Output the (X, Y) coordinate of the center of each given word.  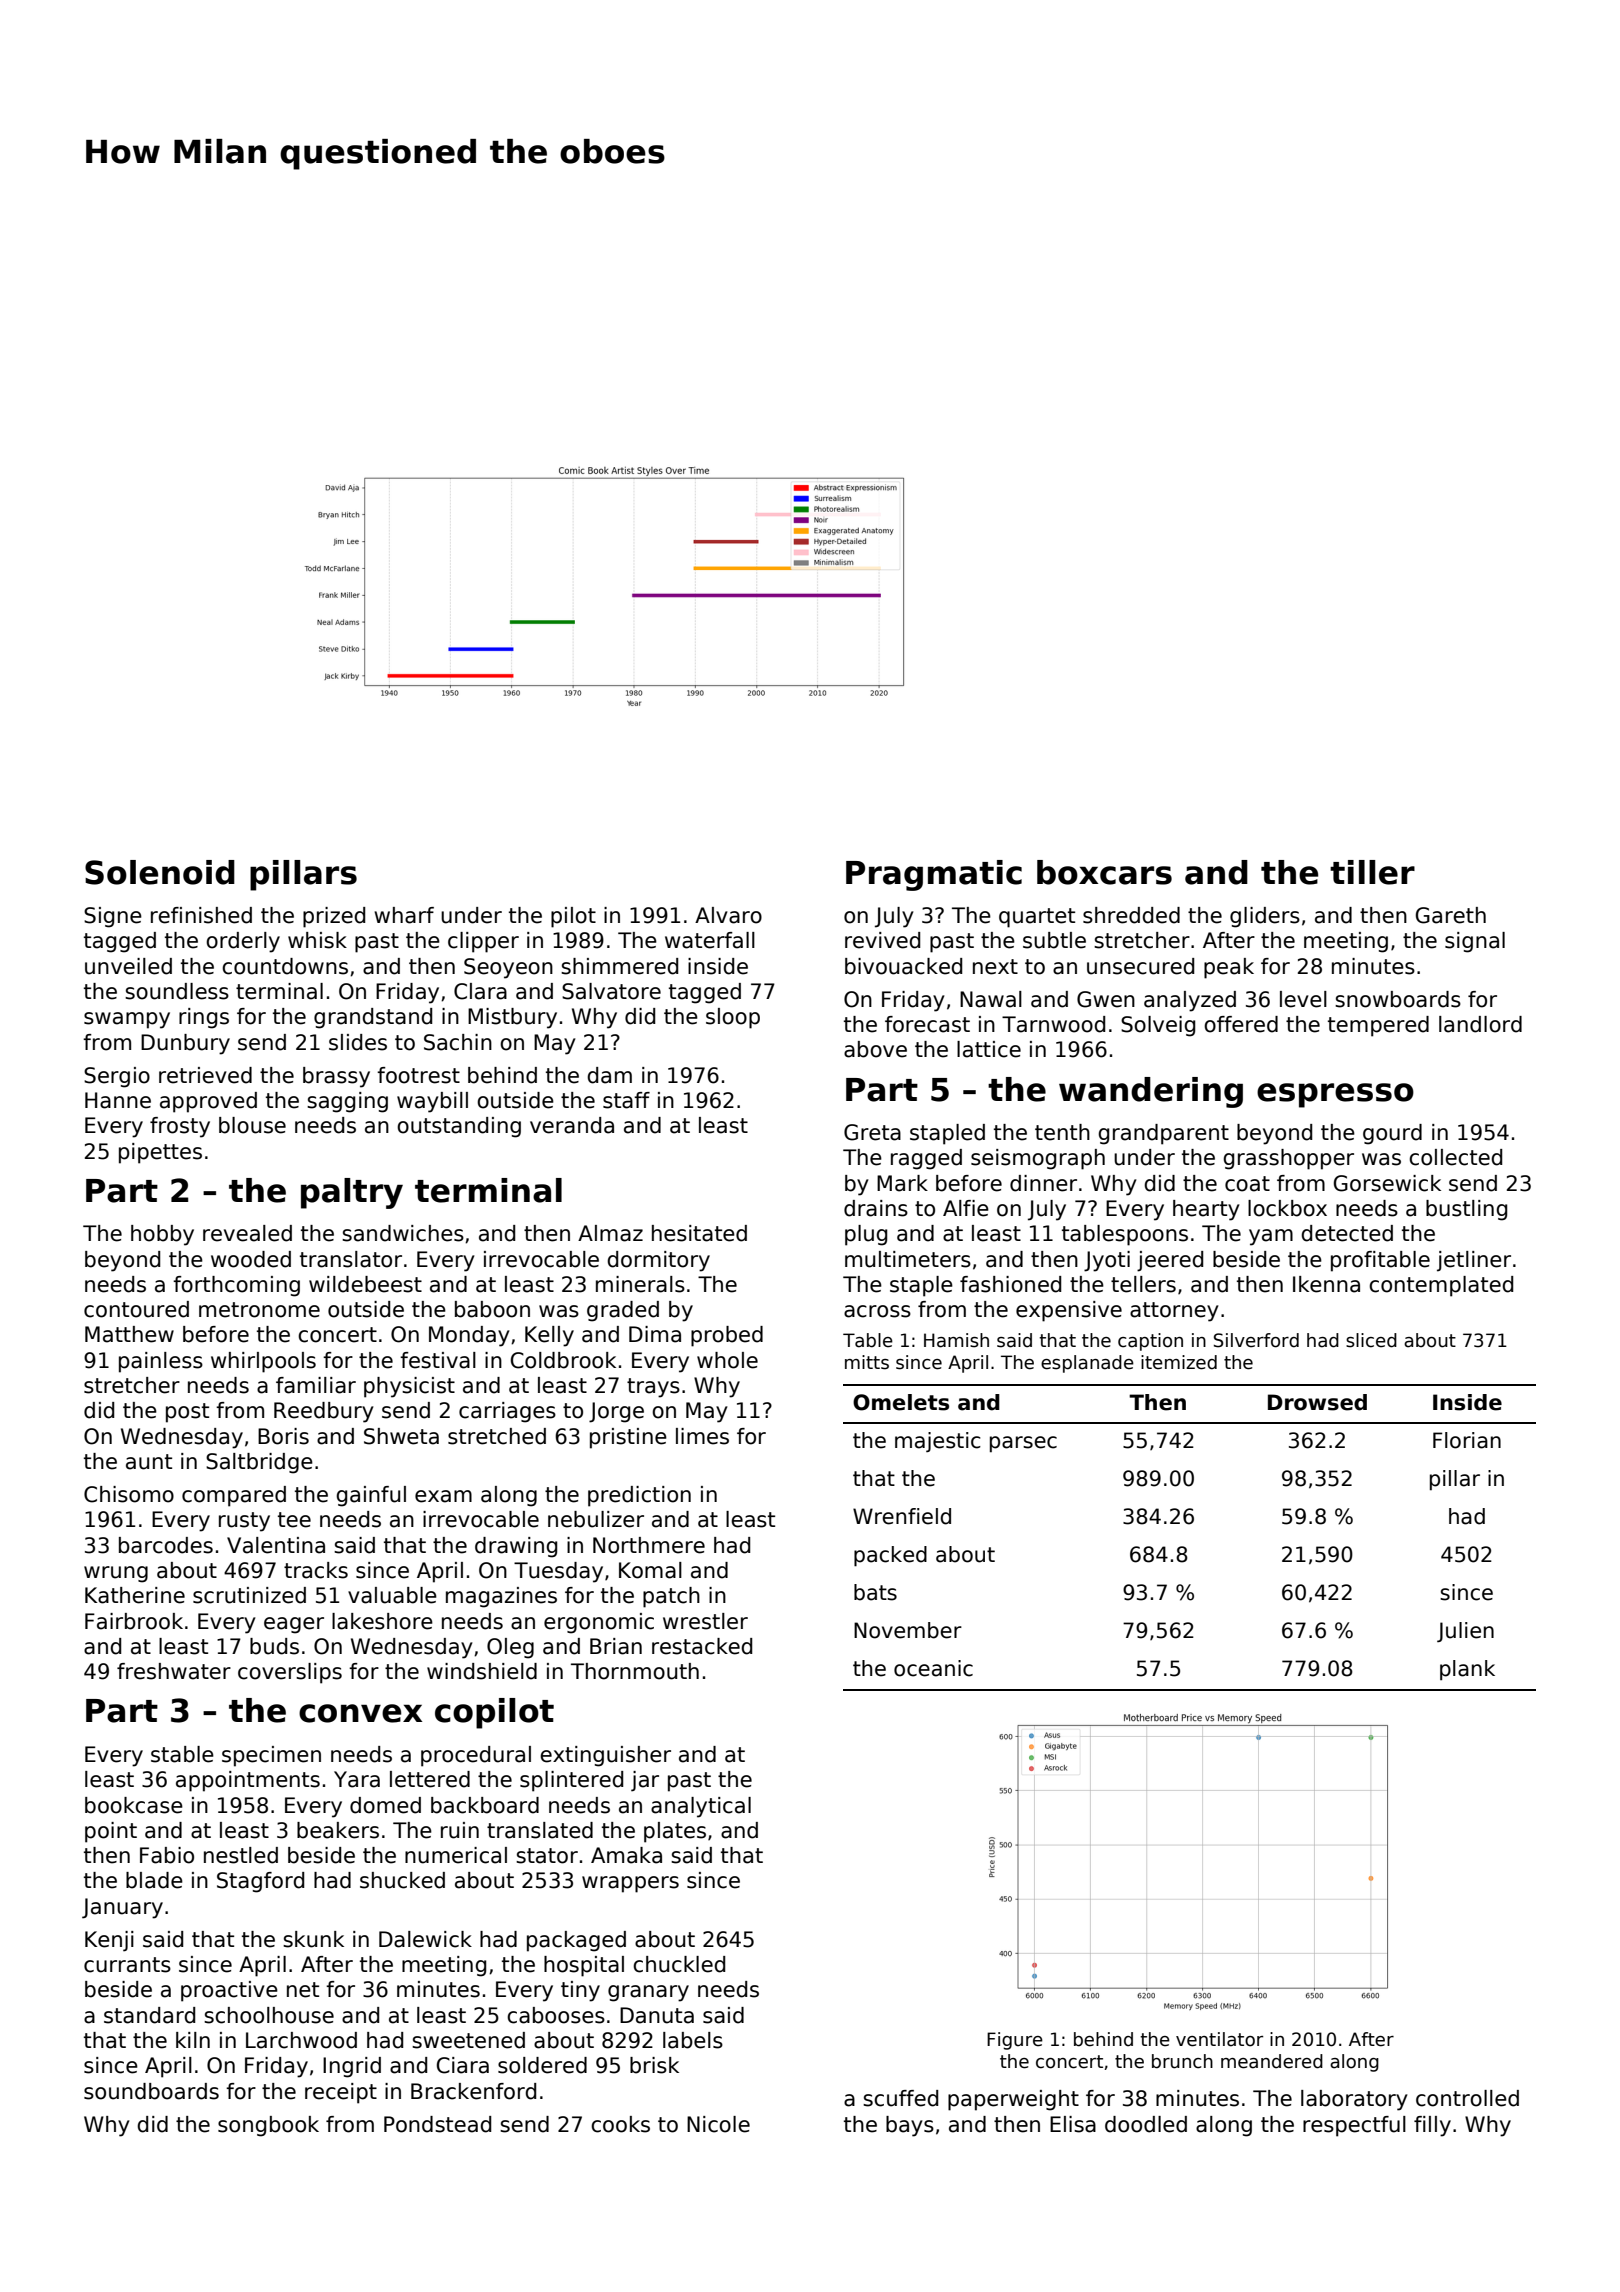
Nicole (718, 2124)
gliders (1265, 917)
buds (274, 1646)
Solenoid (160, 872)
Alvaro (728, 915)
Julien (1465, 1632)
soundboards (151, 2091)
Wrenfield (902, 1516)
